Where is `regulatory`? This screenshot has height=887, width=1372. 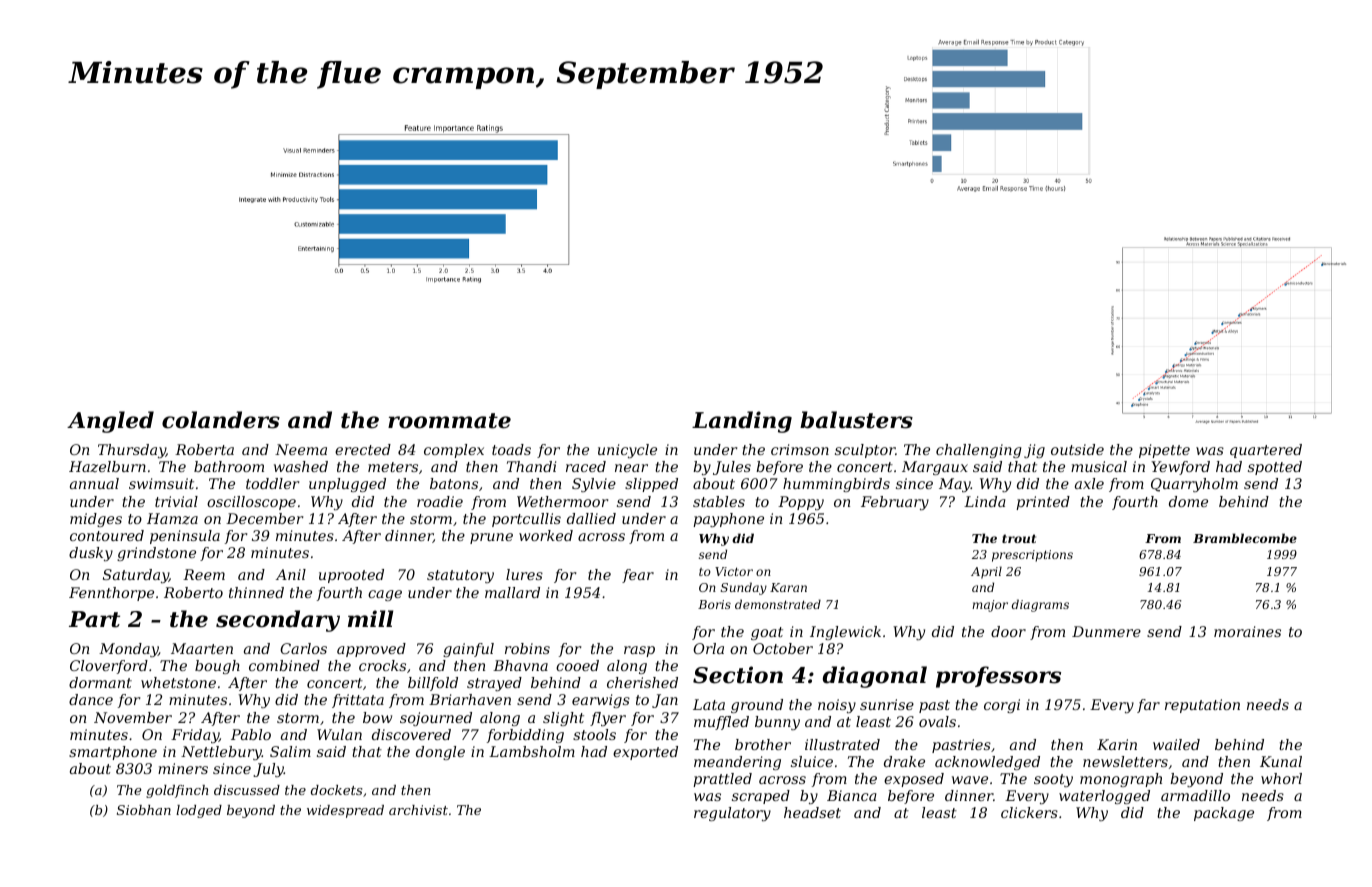
regulatory is located at coordinates (732, 814).
